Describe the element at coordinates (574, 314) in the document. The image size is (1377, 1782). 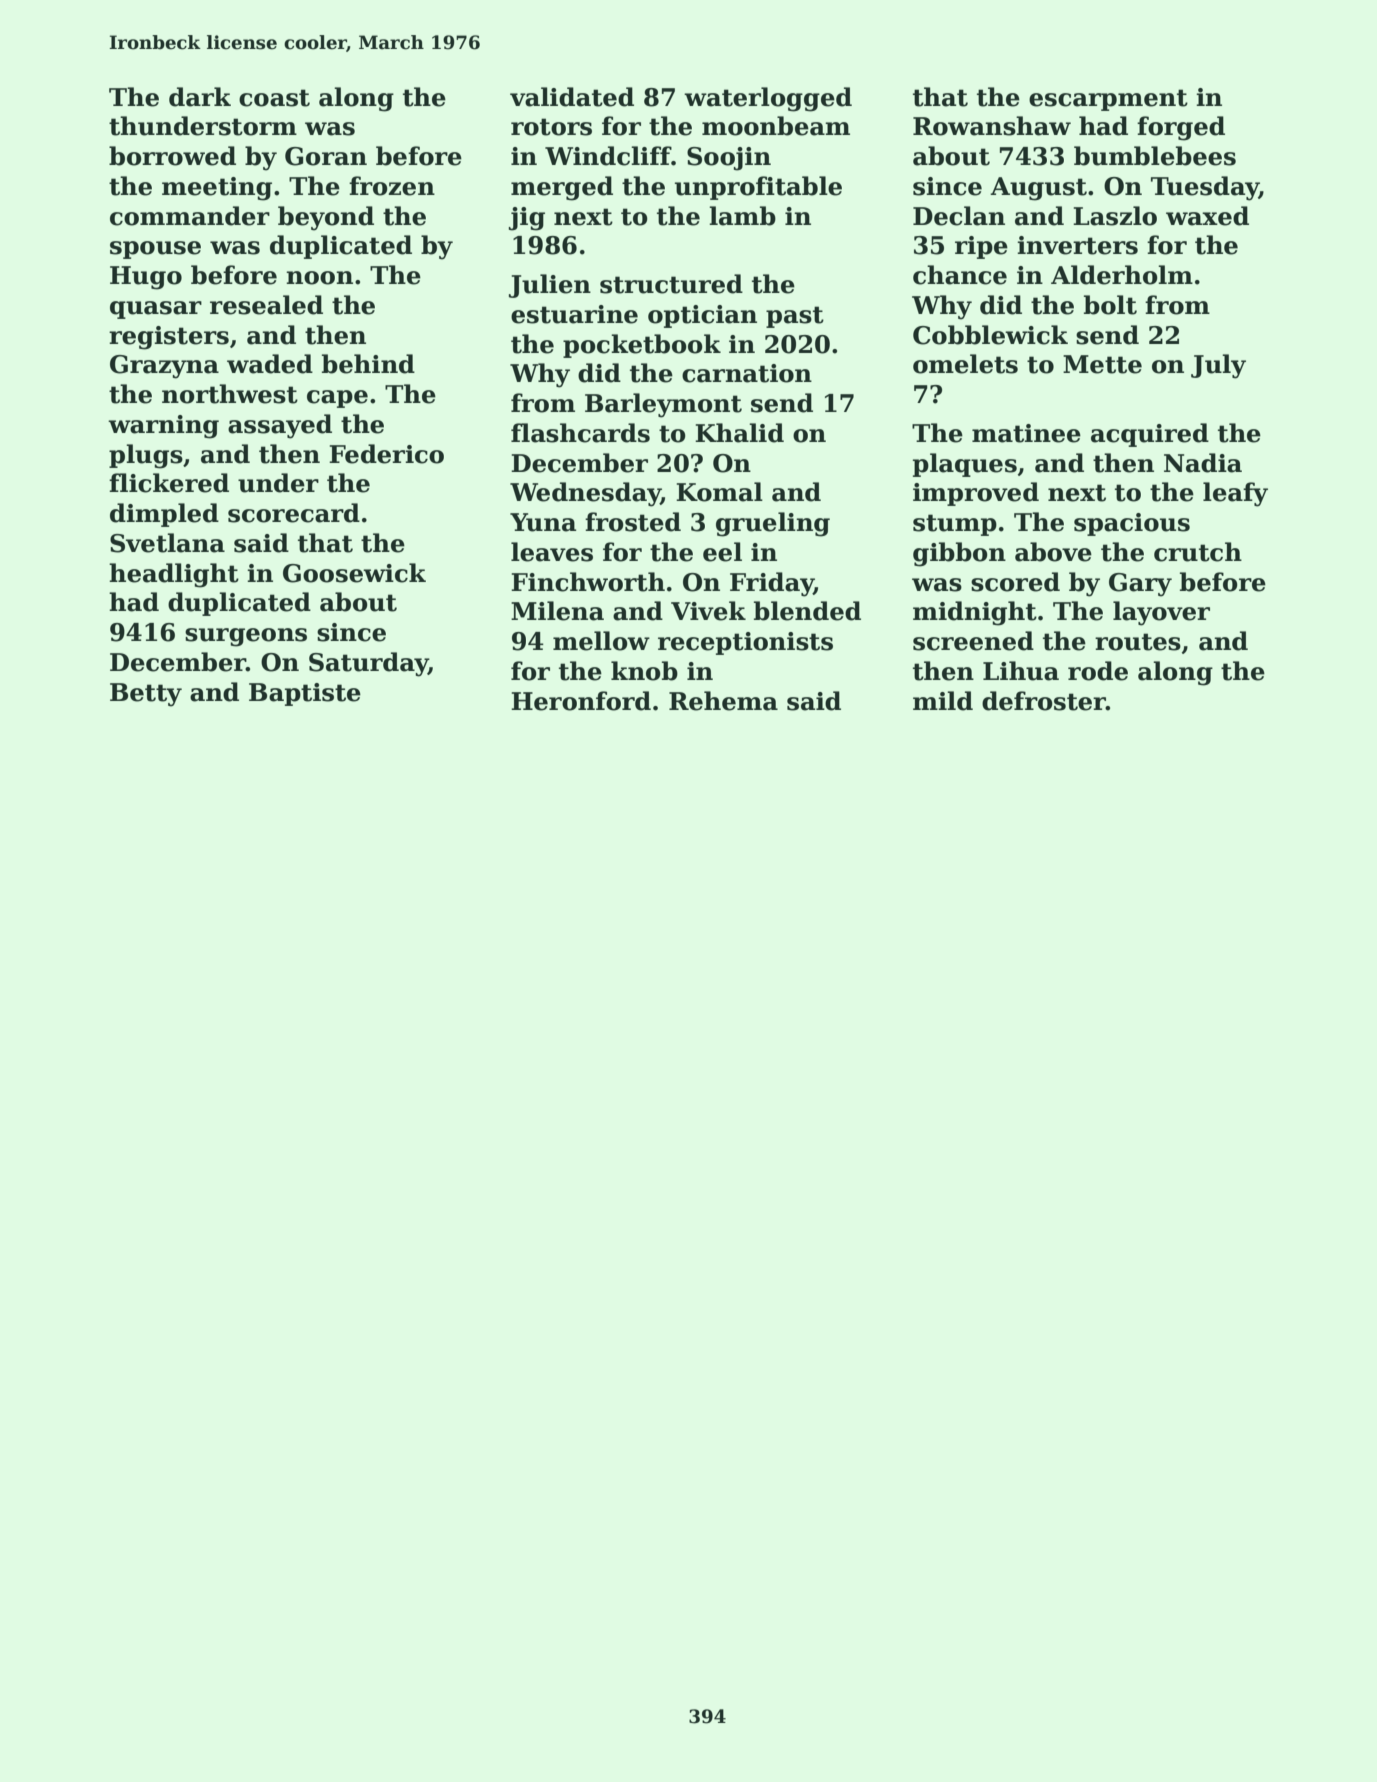
I see `estuarine` at that location.
